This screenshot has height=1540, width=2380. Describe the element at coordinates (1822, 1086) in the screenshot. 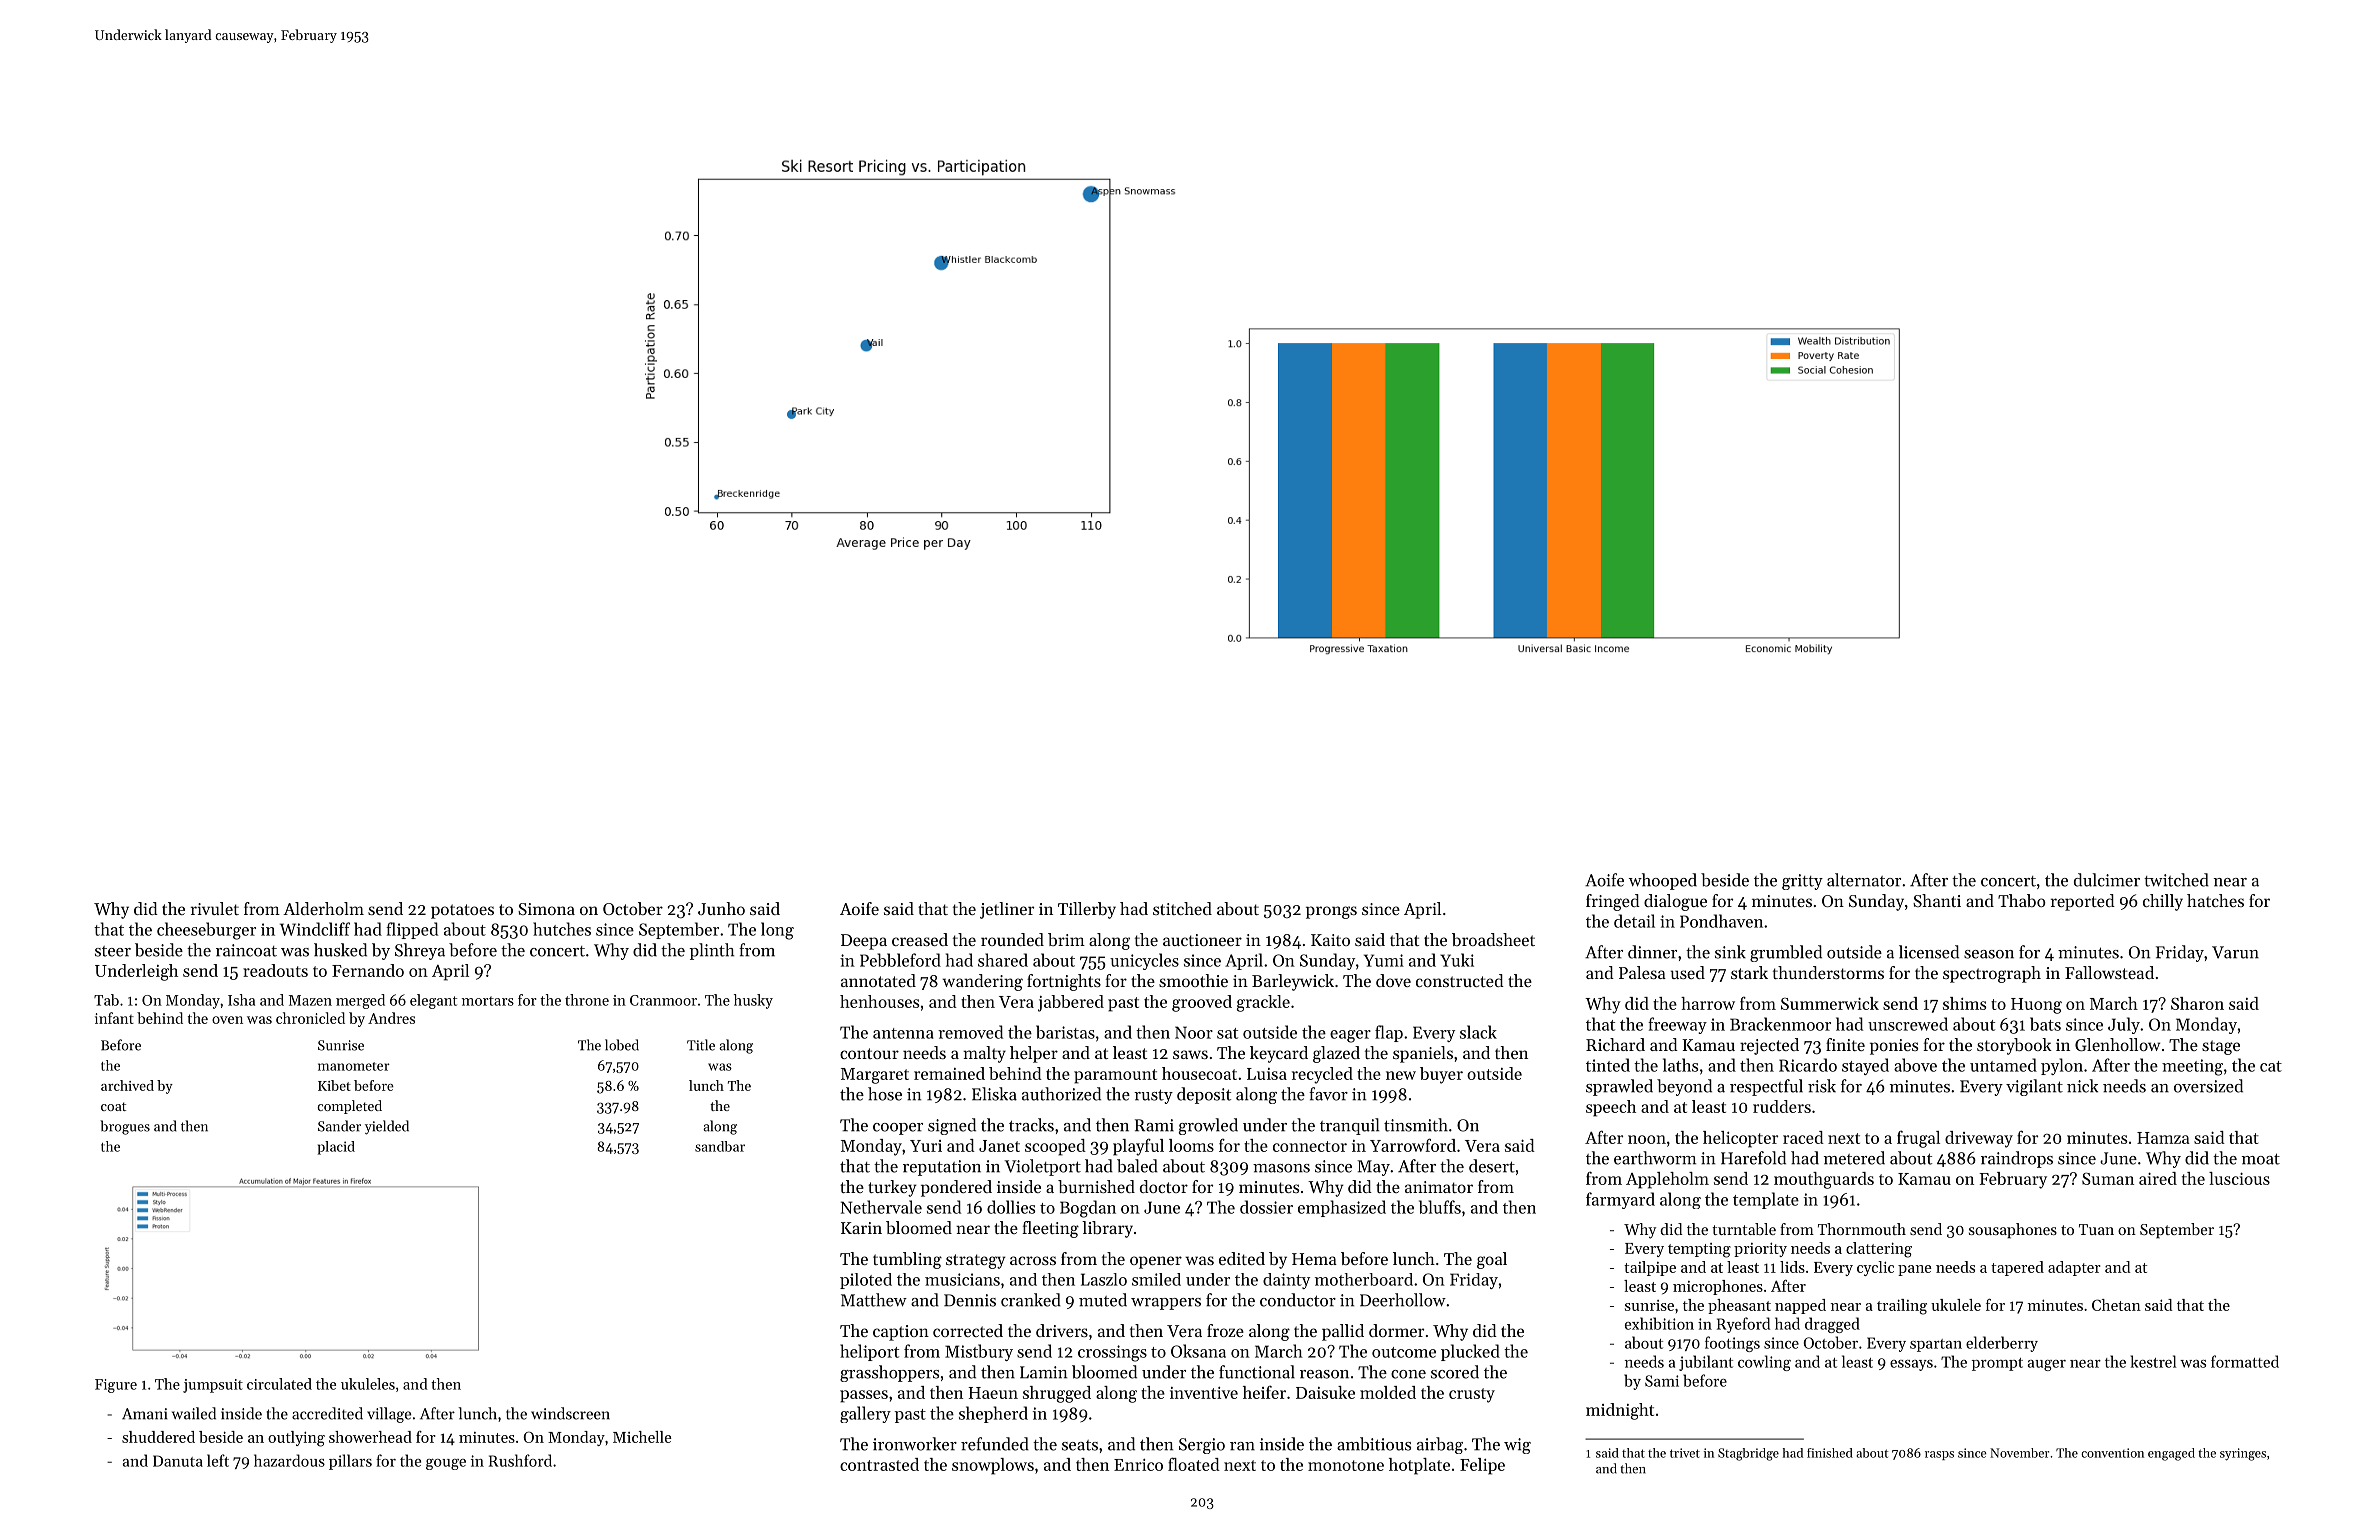

I see `risk` at that location.
